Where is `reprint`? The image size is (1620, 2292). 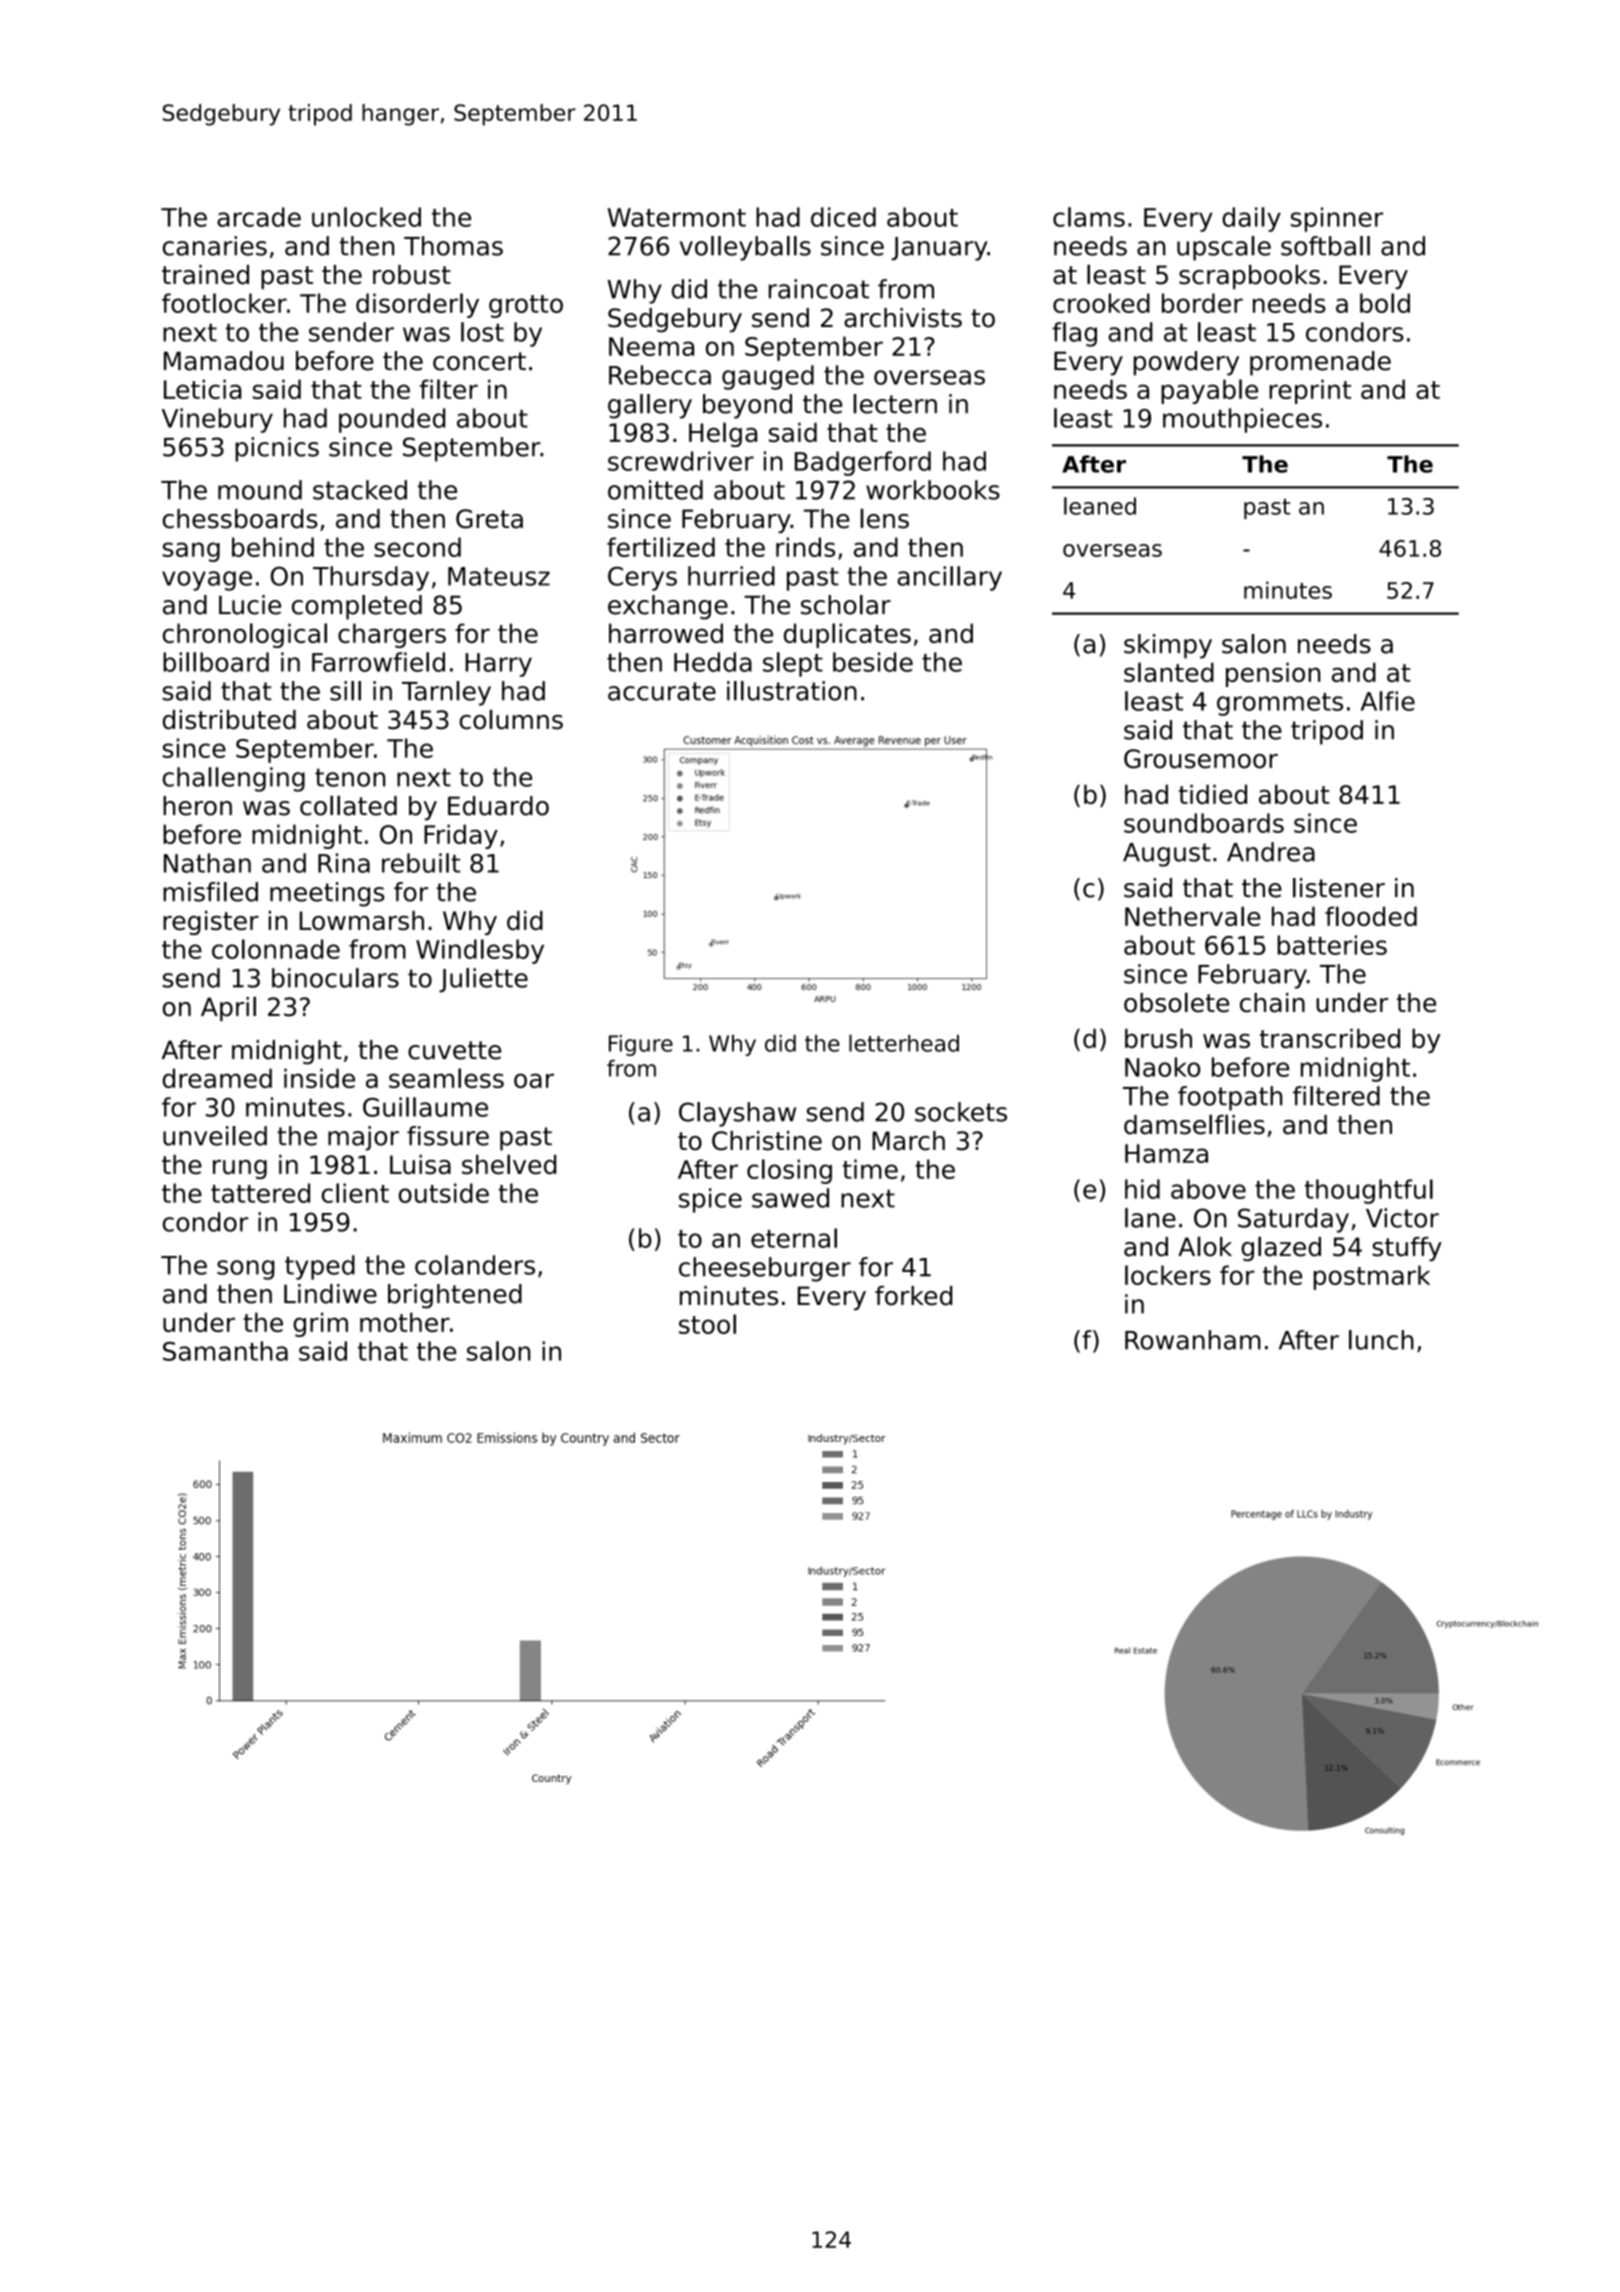
reprint is located at coordinates (1310, 391).
